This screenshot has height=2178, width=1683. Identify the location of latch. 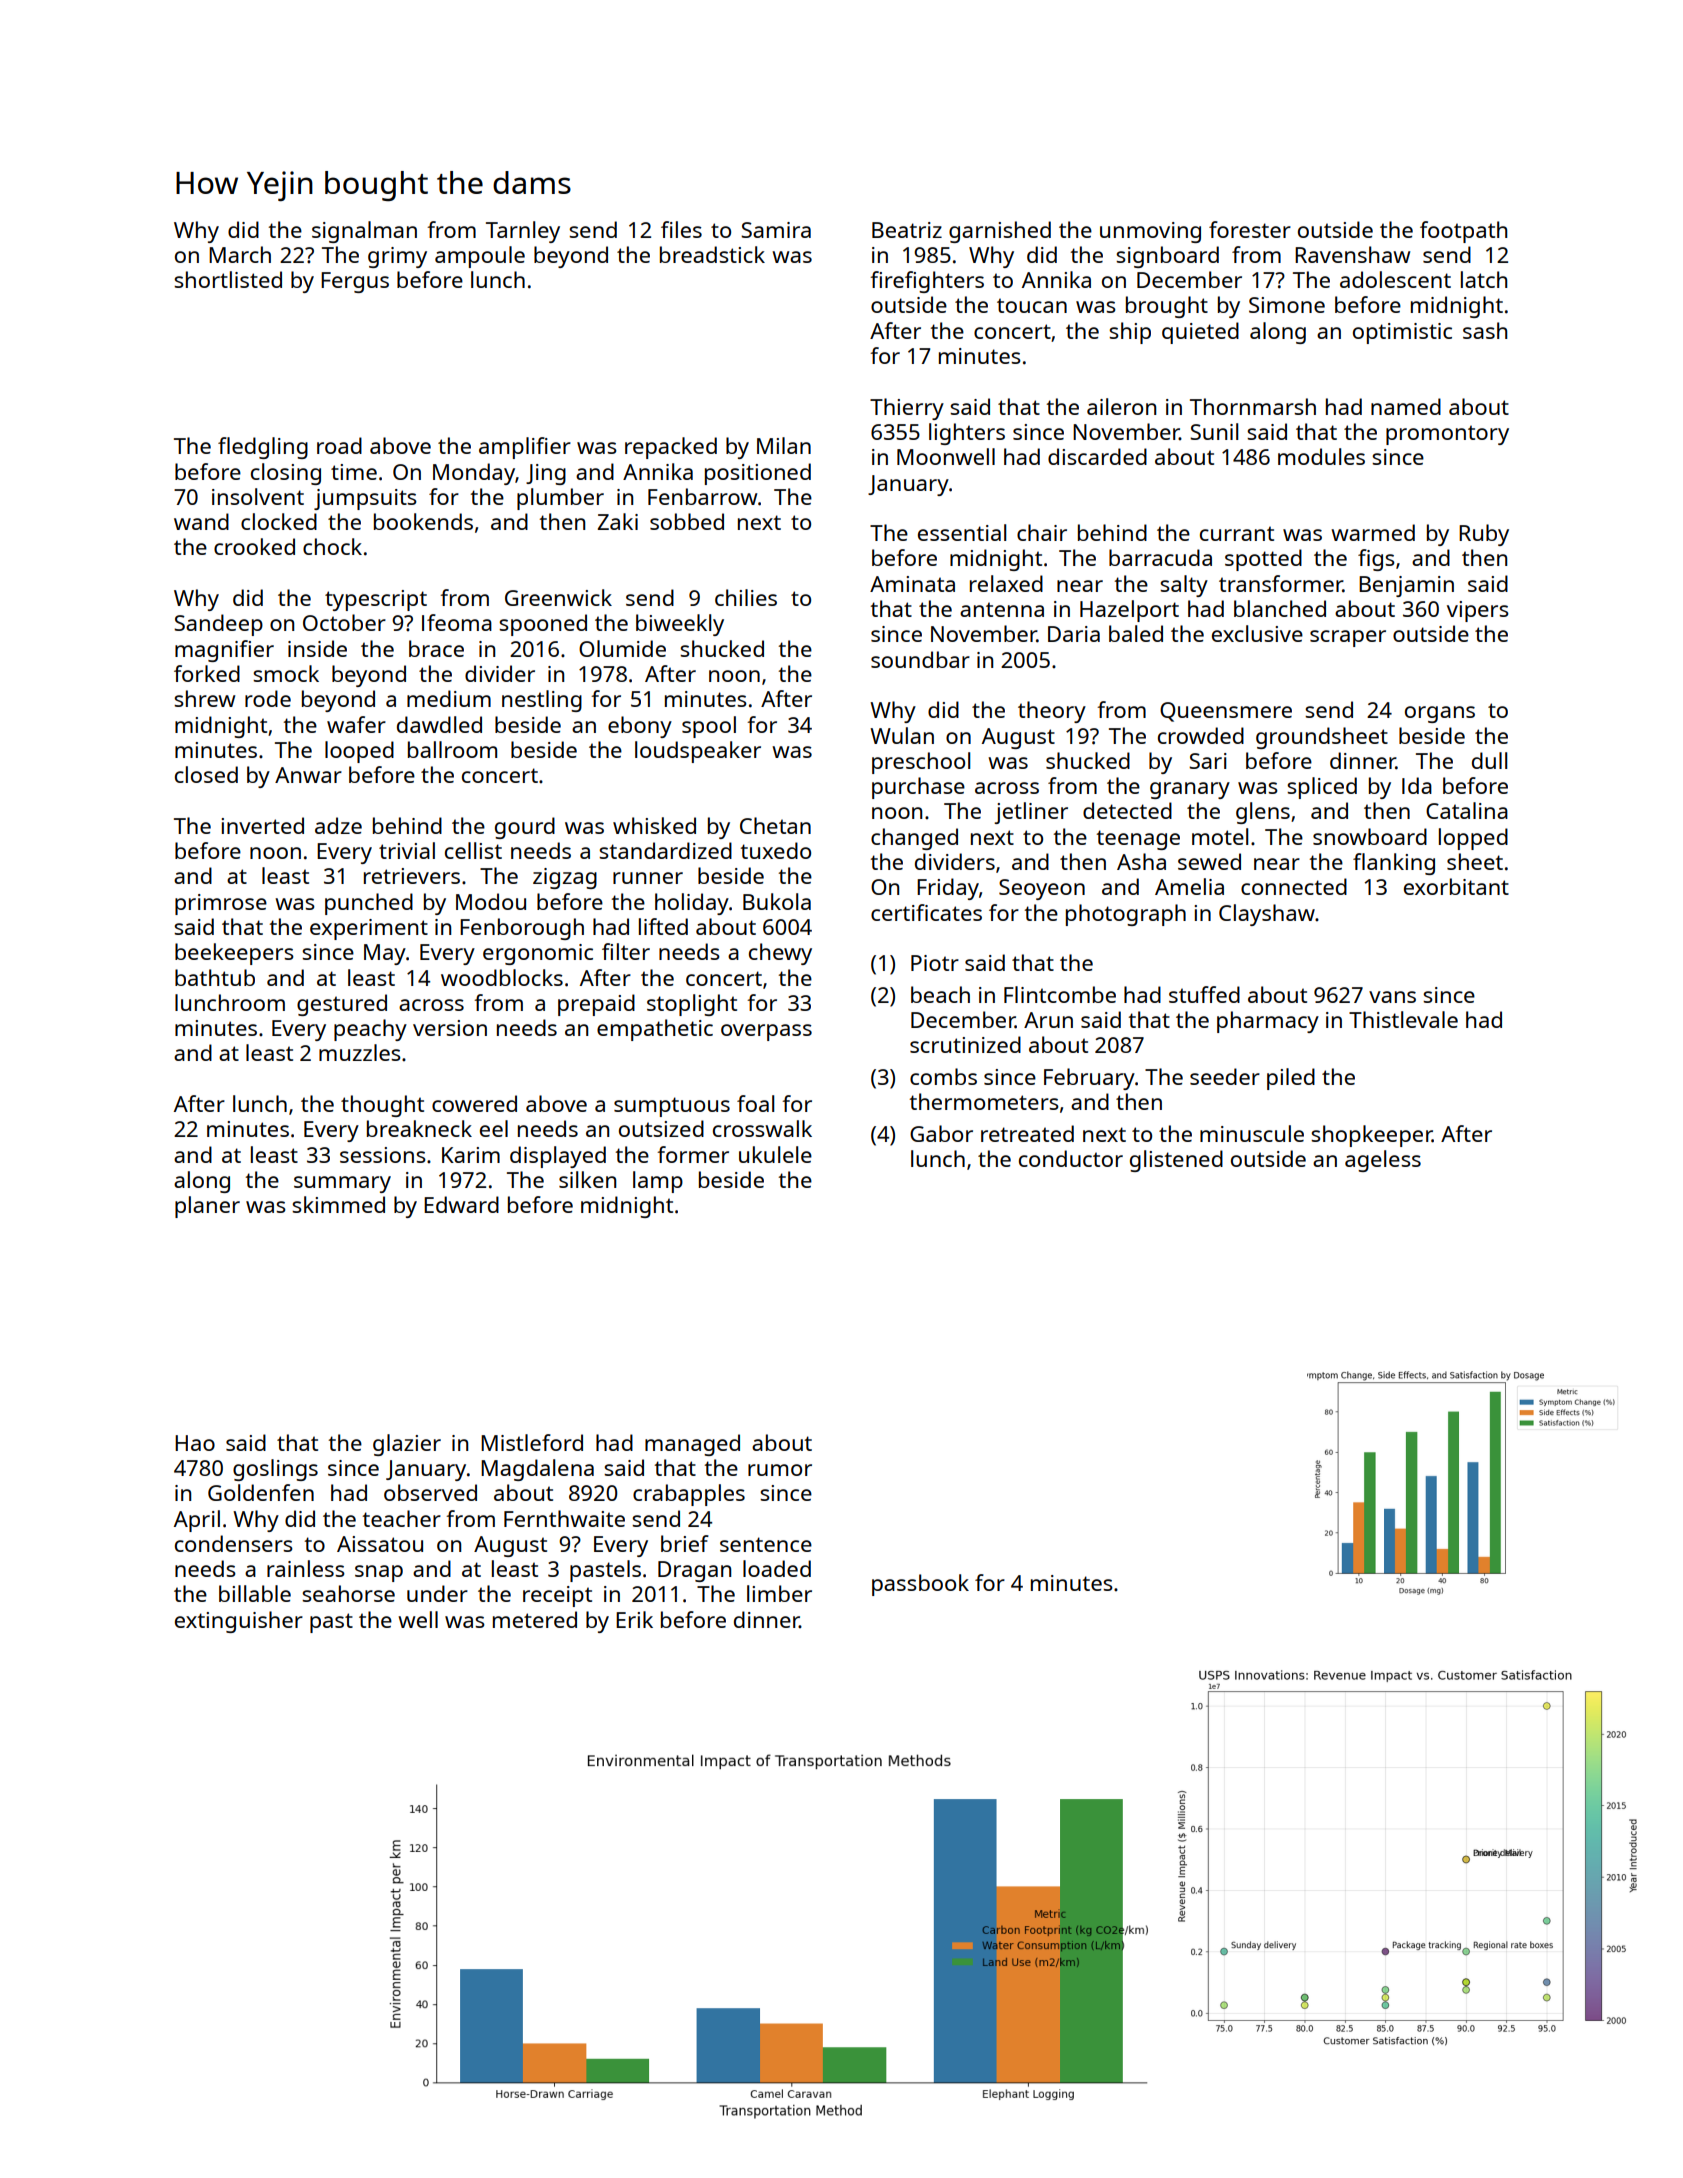
(1484, 279).
